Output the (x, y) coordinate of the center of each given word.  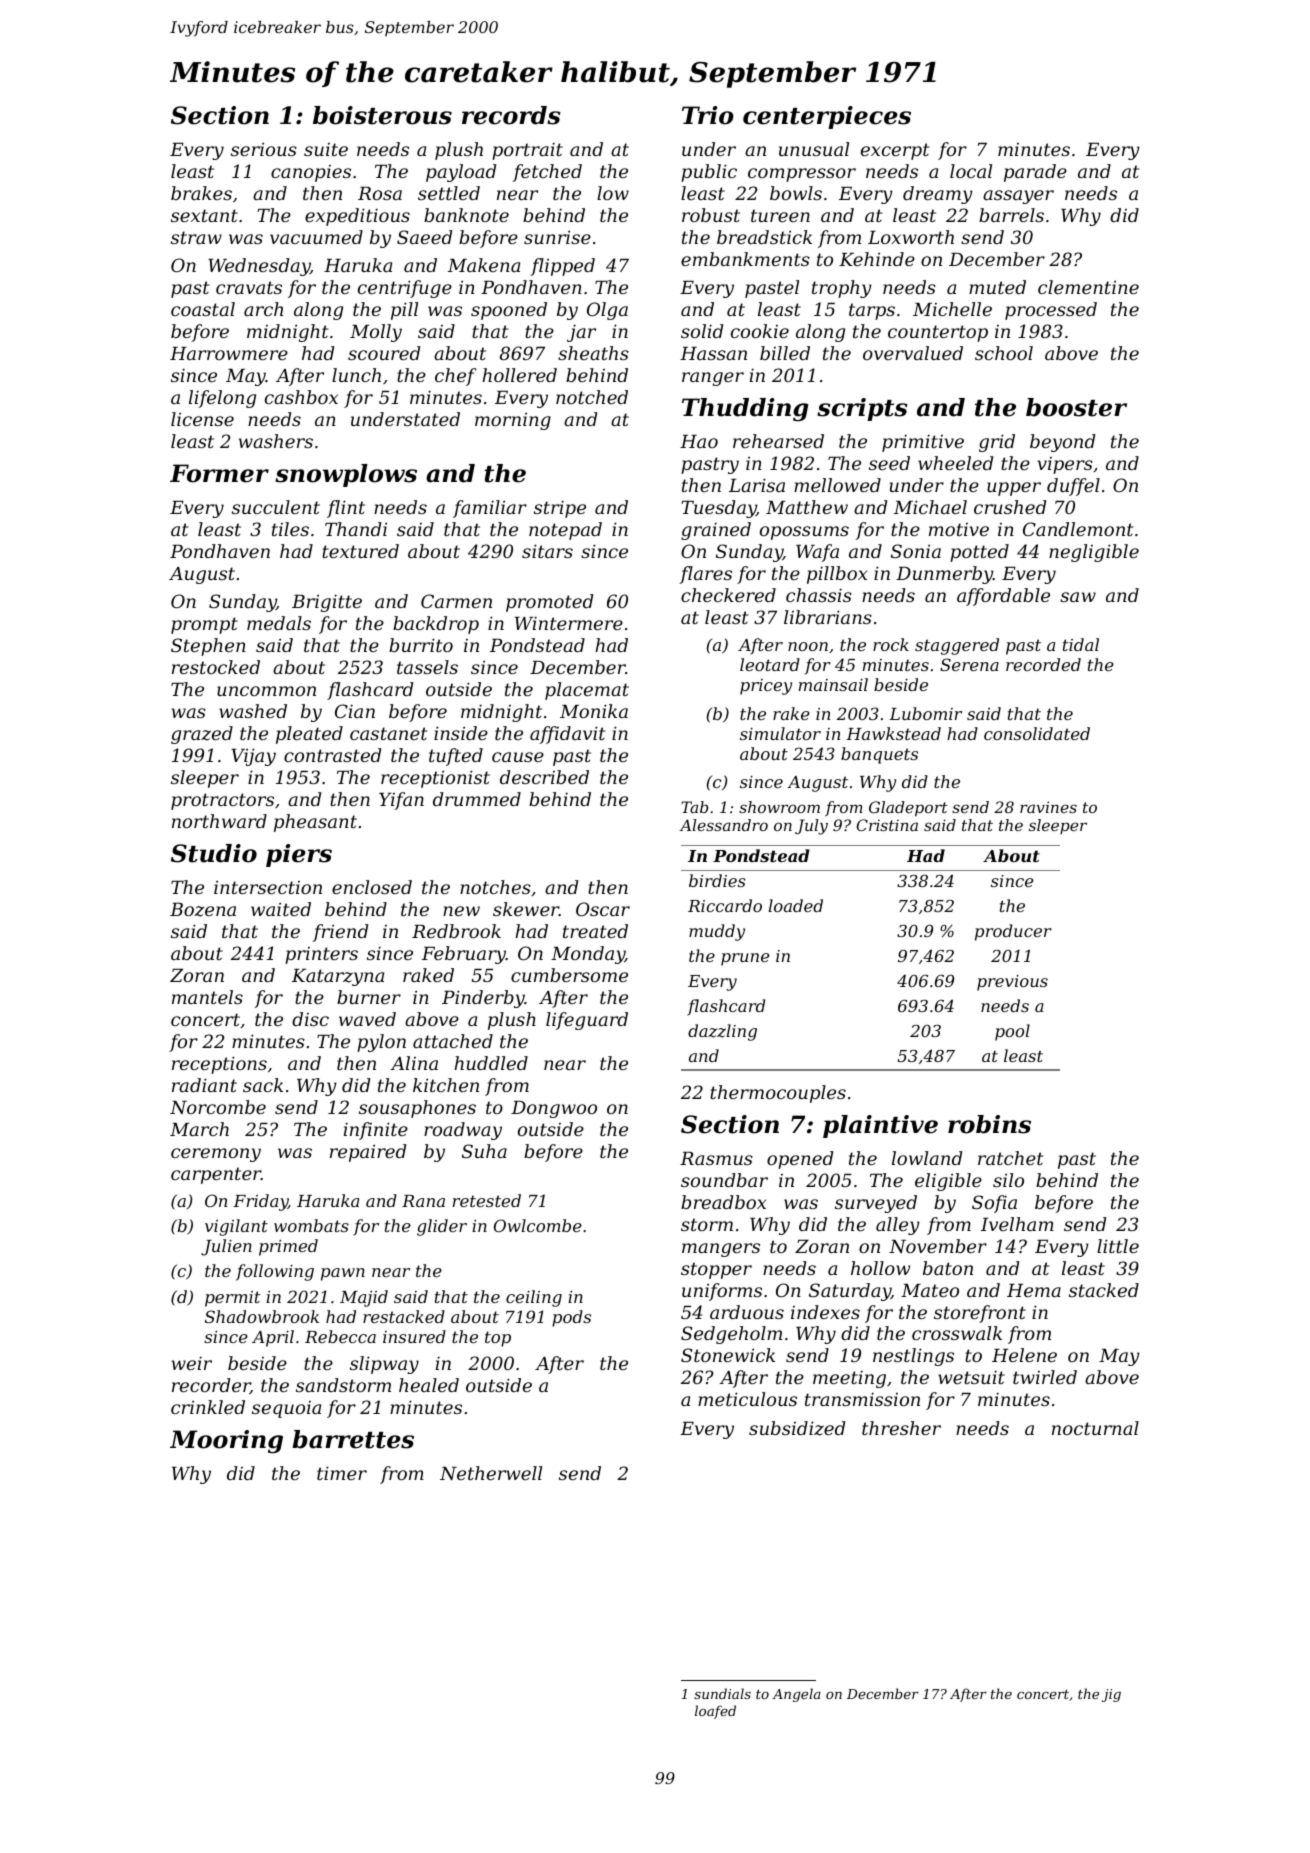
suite (326, 149)
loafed (715, 1712)
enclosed (372, 887)
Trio (708, 115)
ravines (1048, 807)
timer (342, 1473)
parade (1035, 173)
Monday (588, 955)
